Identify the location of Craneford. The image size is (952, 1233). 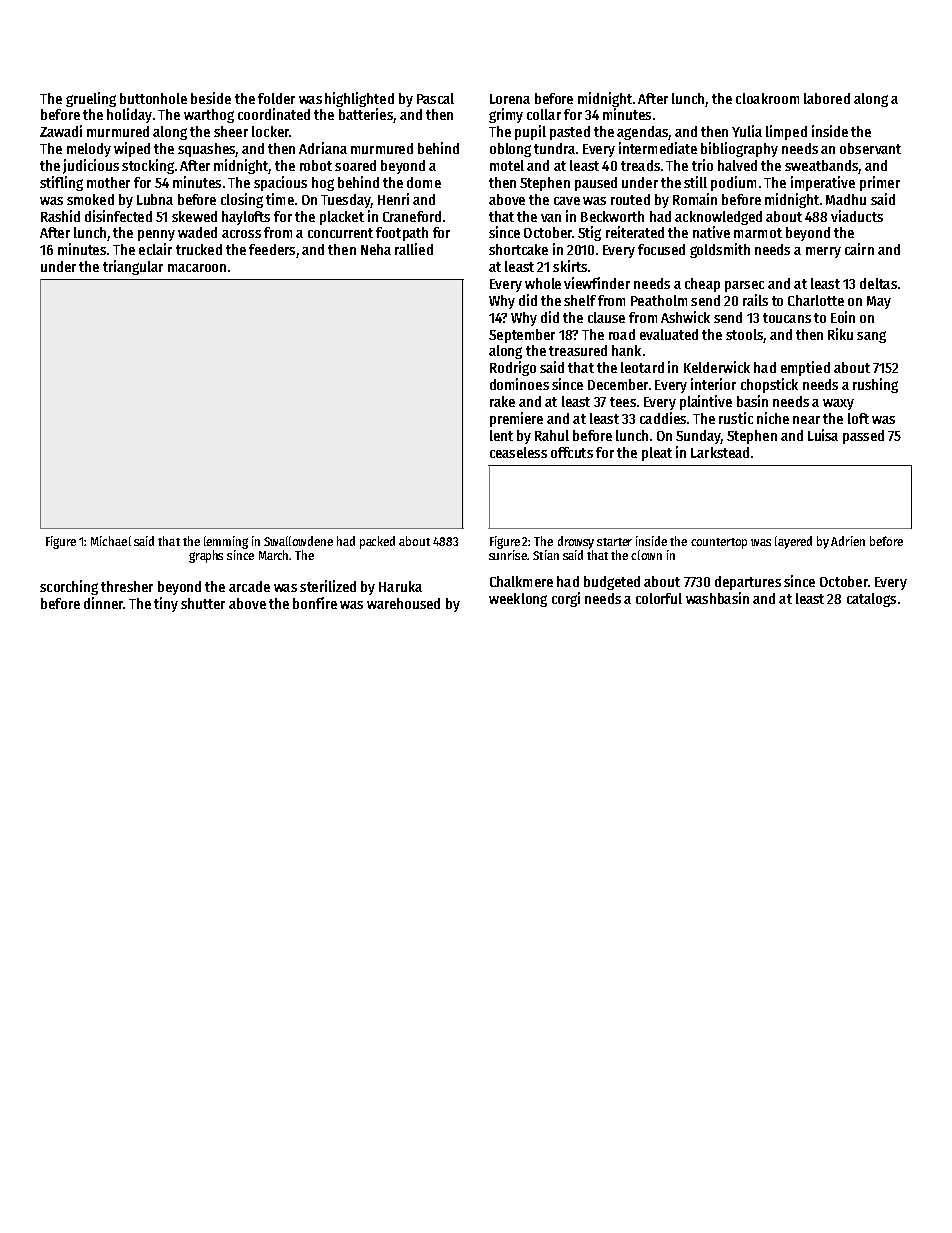
(412, 216).
